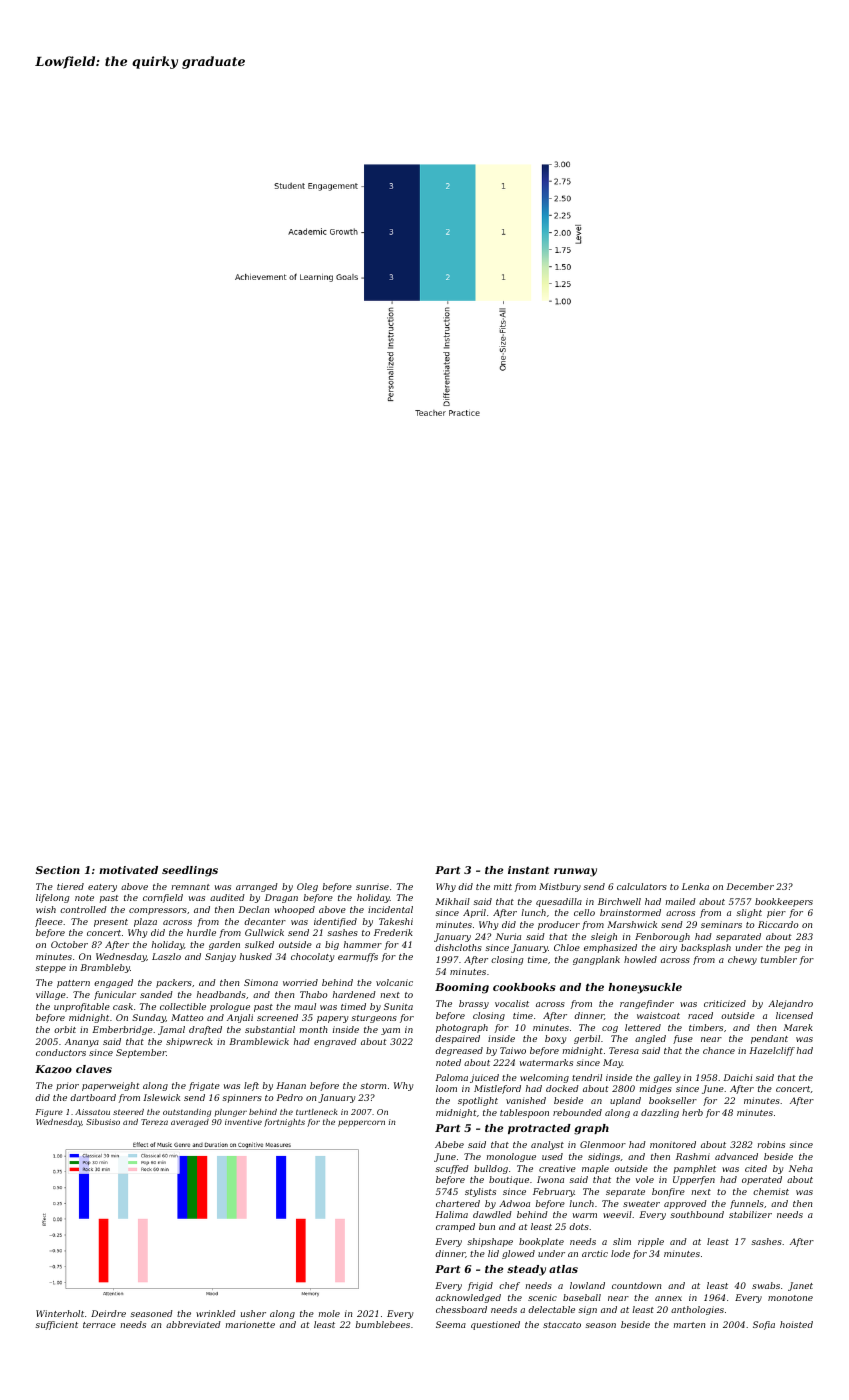  What do you see at coordinates (695, 886) in the screenshot?
I see `Lenka` at bounding box center [695, 886].
